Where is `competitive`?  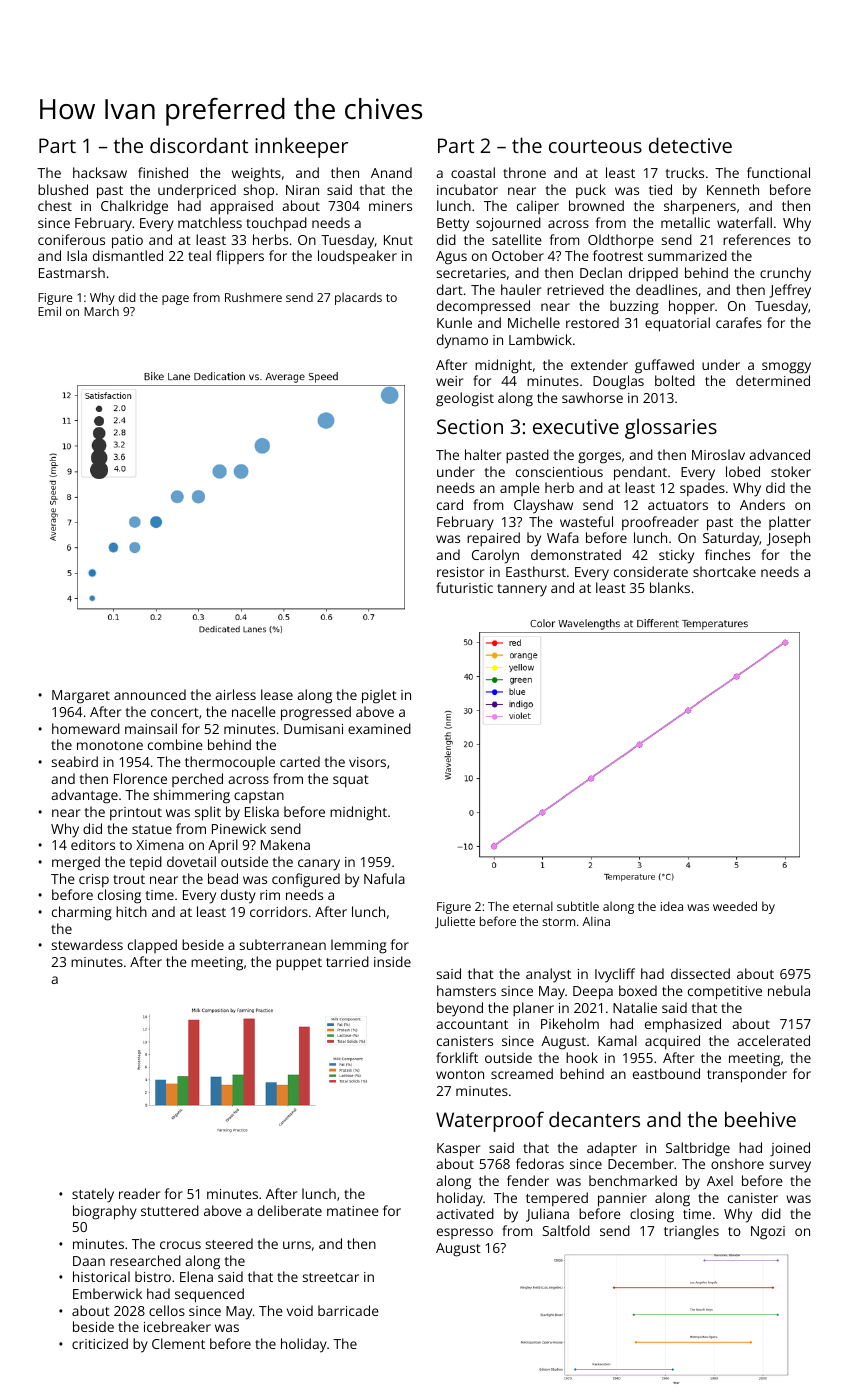 competitive is located at coordinates (725, 993).
